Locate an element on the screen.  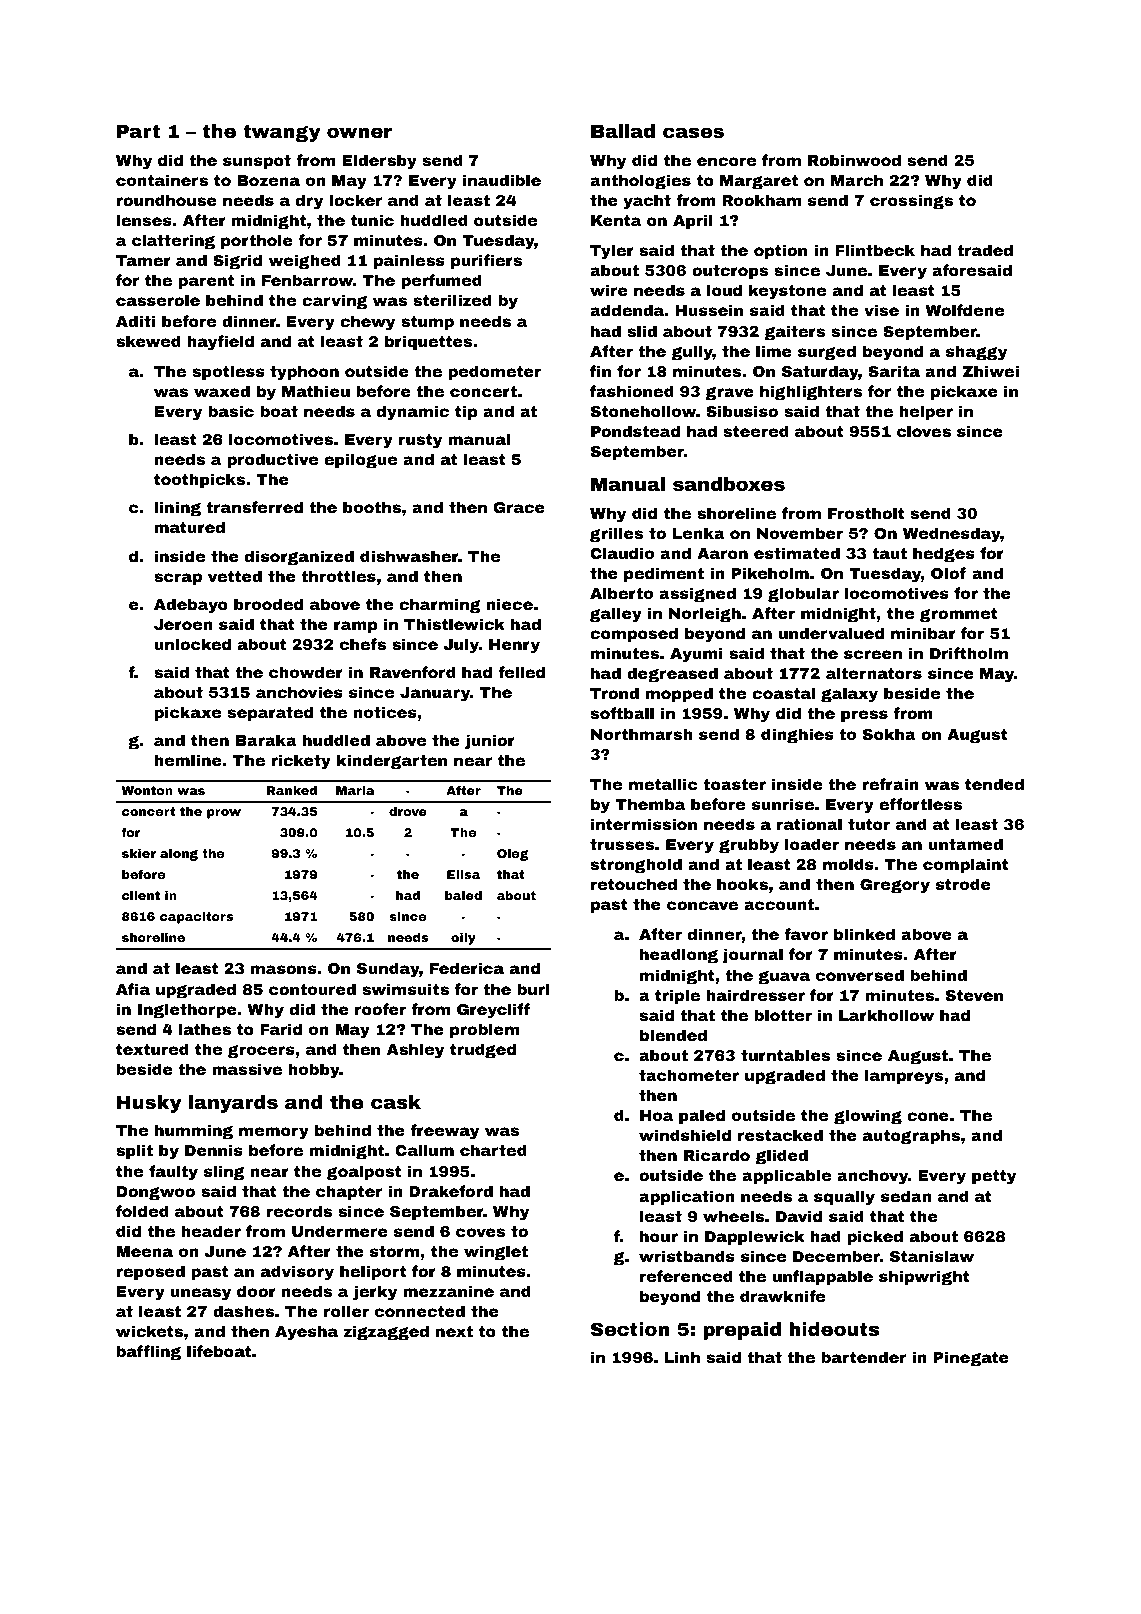
waxed is located at coordinates (222, 391).
